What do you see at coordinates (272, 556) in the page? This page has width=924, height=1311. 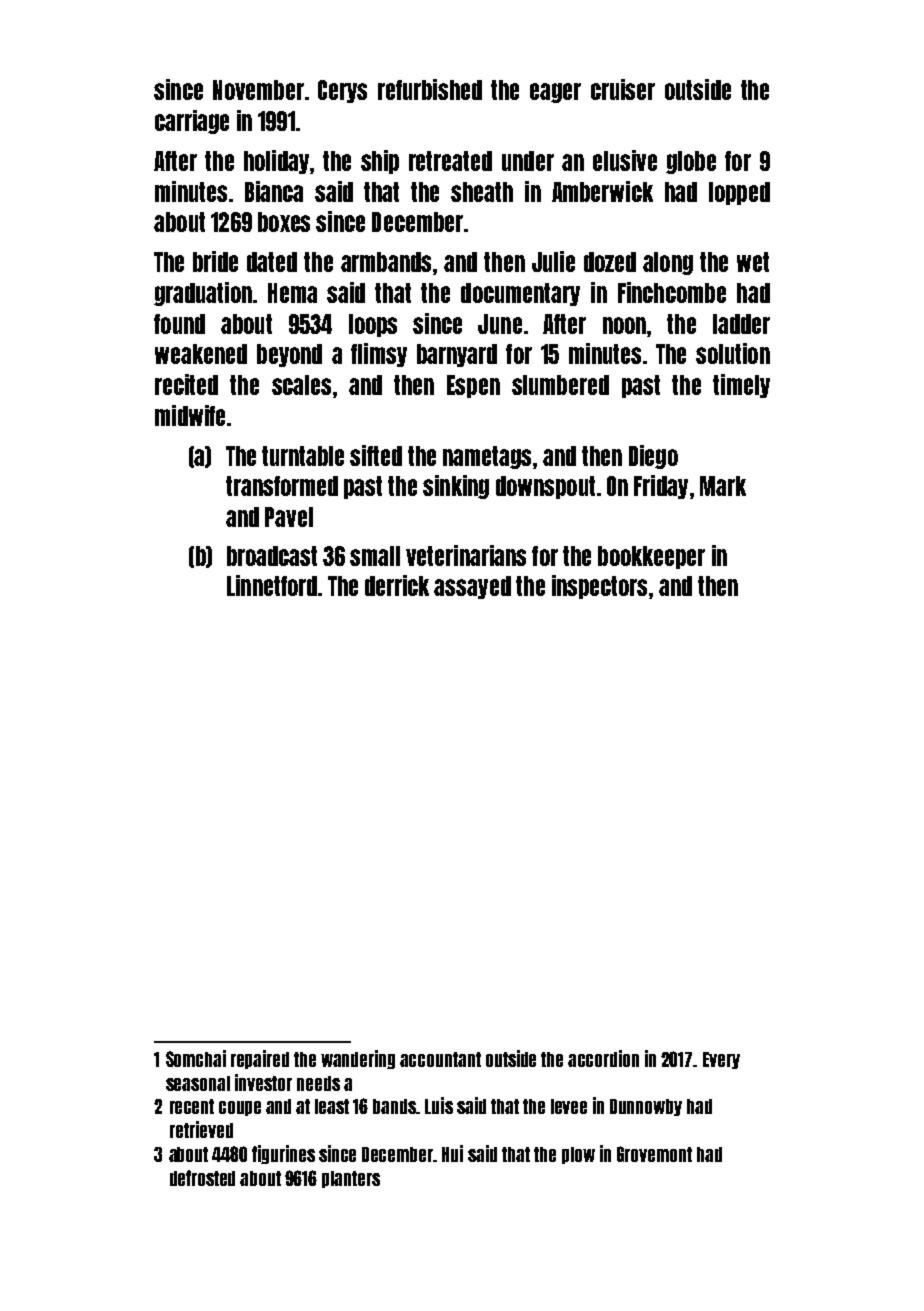 I see `broadcast` at bounding box center [272, 556].
